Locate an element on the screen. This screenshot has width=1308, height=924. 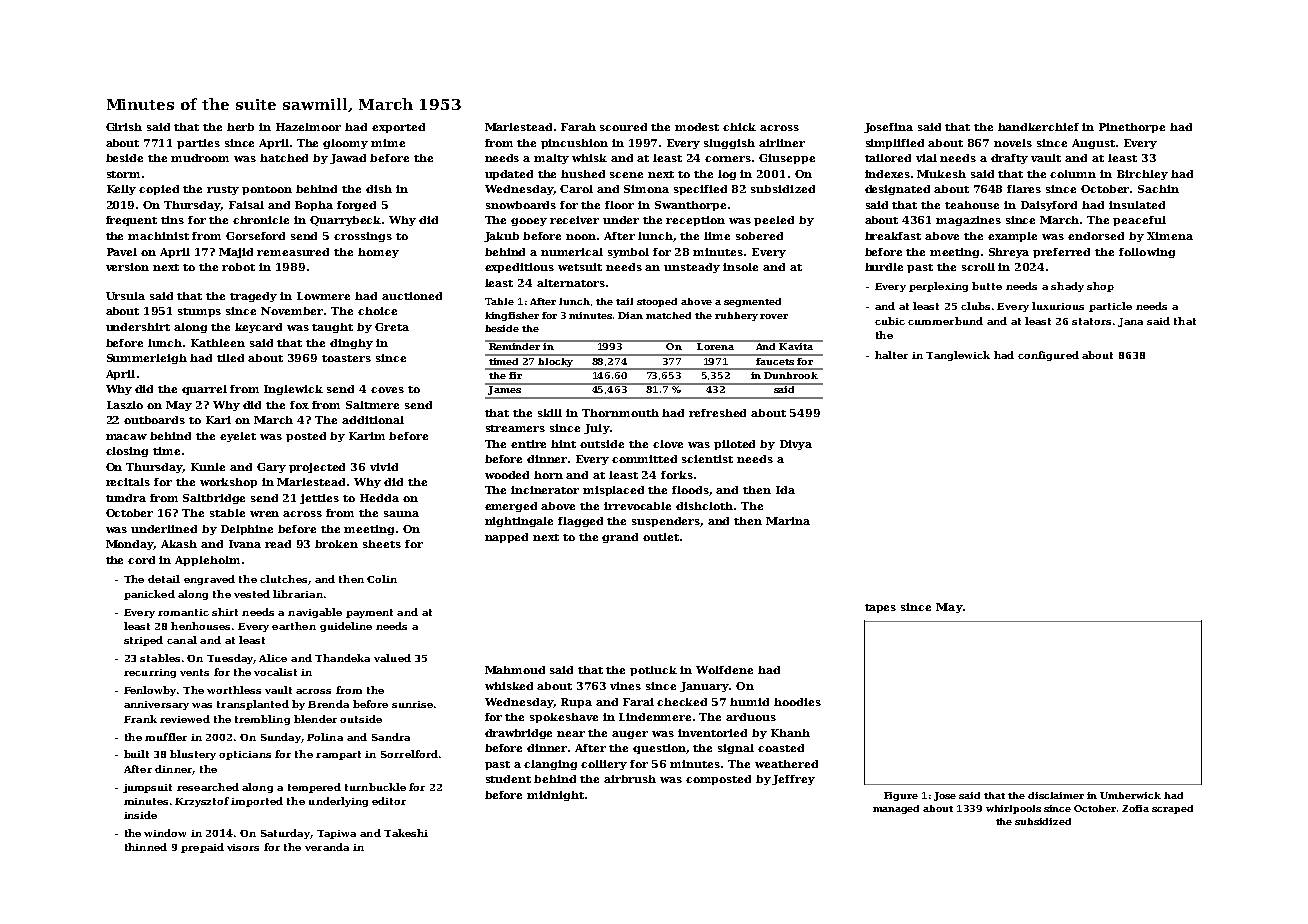
Takeshi is located at coordinates (406, 833).
